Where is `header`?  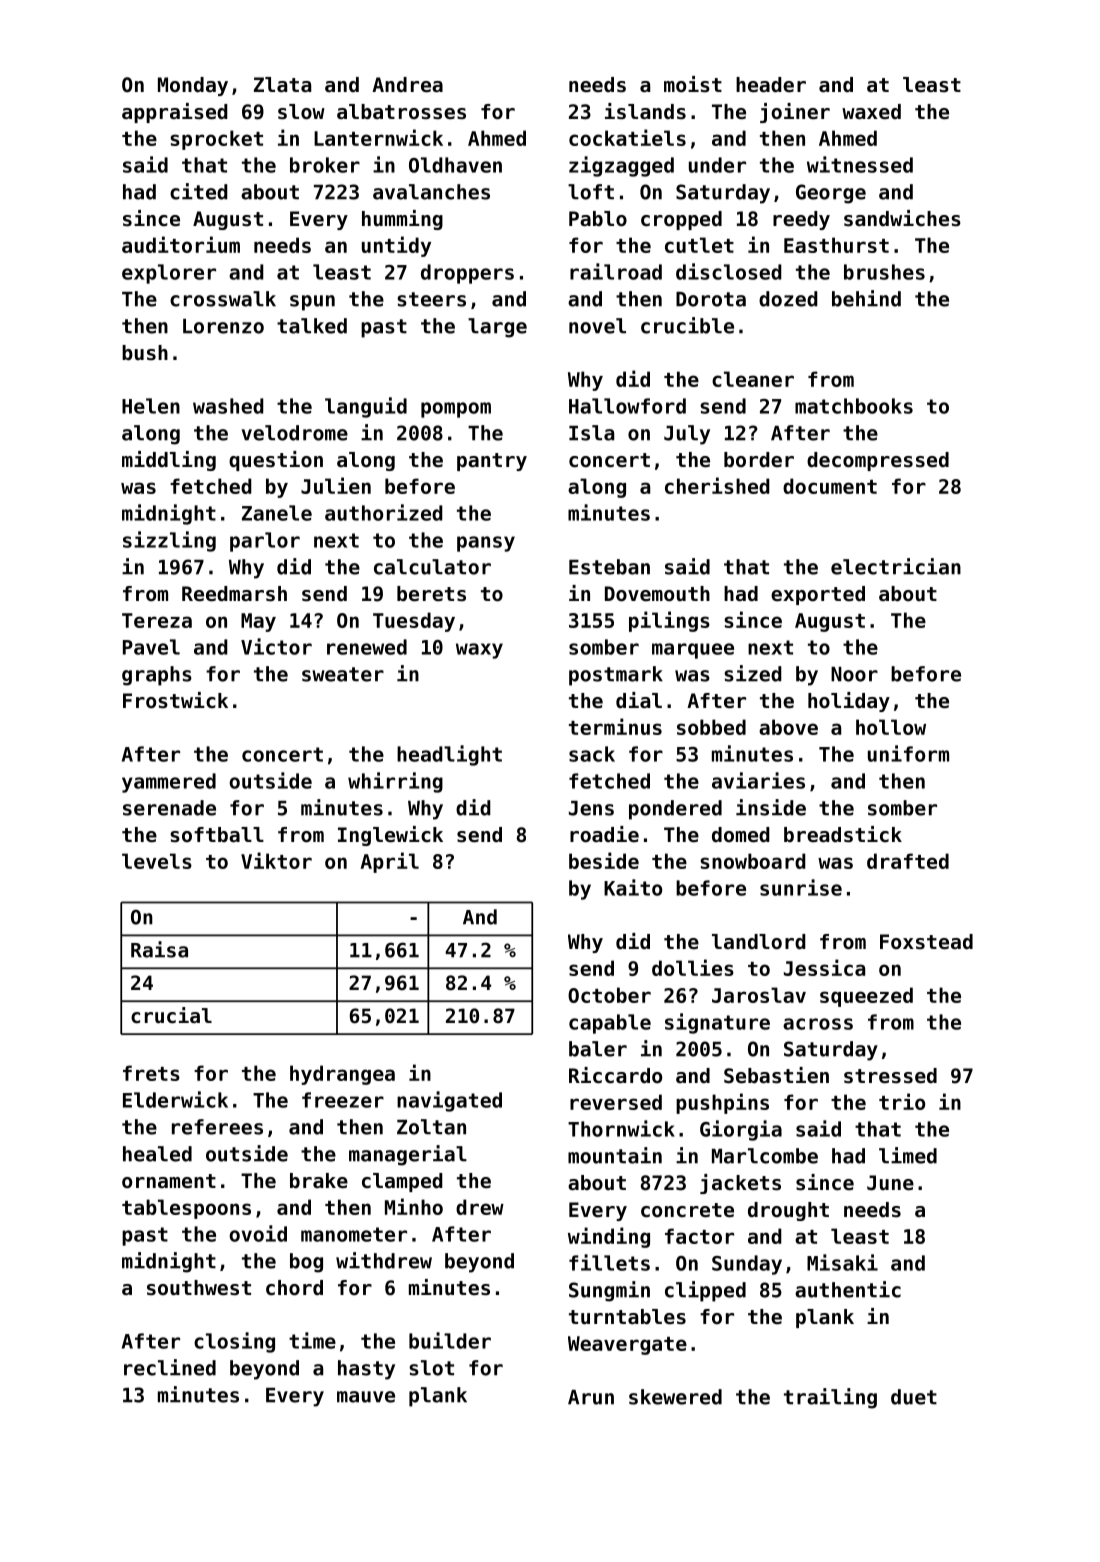
header is located at coordinates (771, 85).
